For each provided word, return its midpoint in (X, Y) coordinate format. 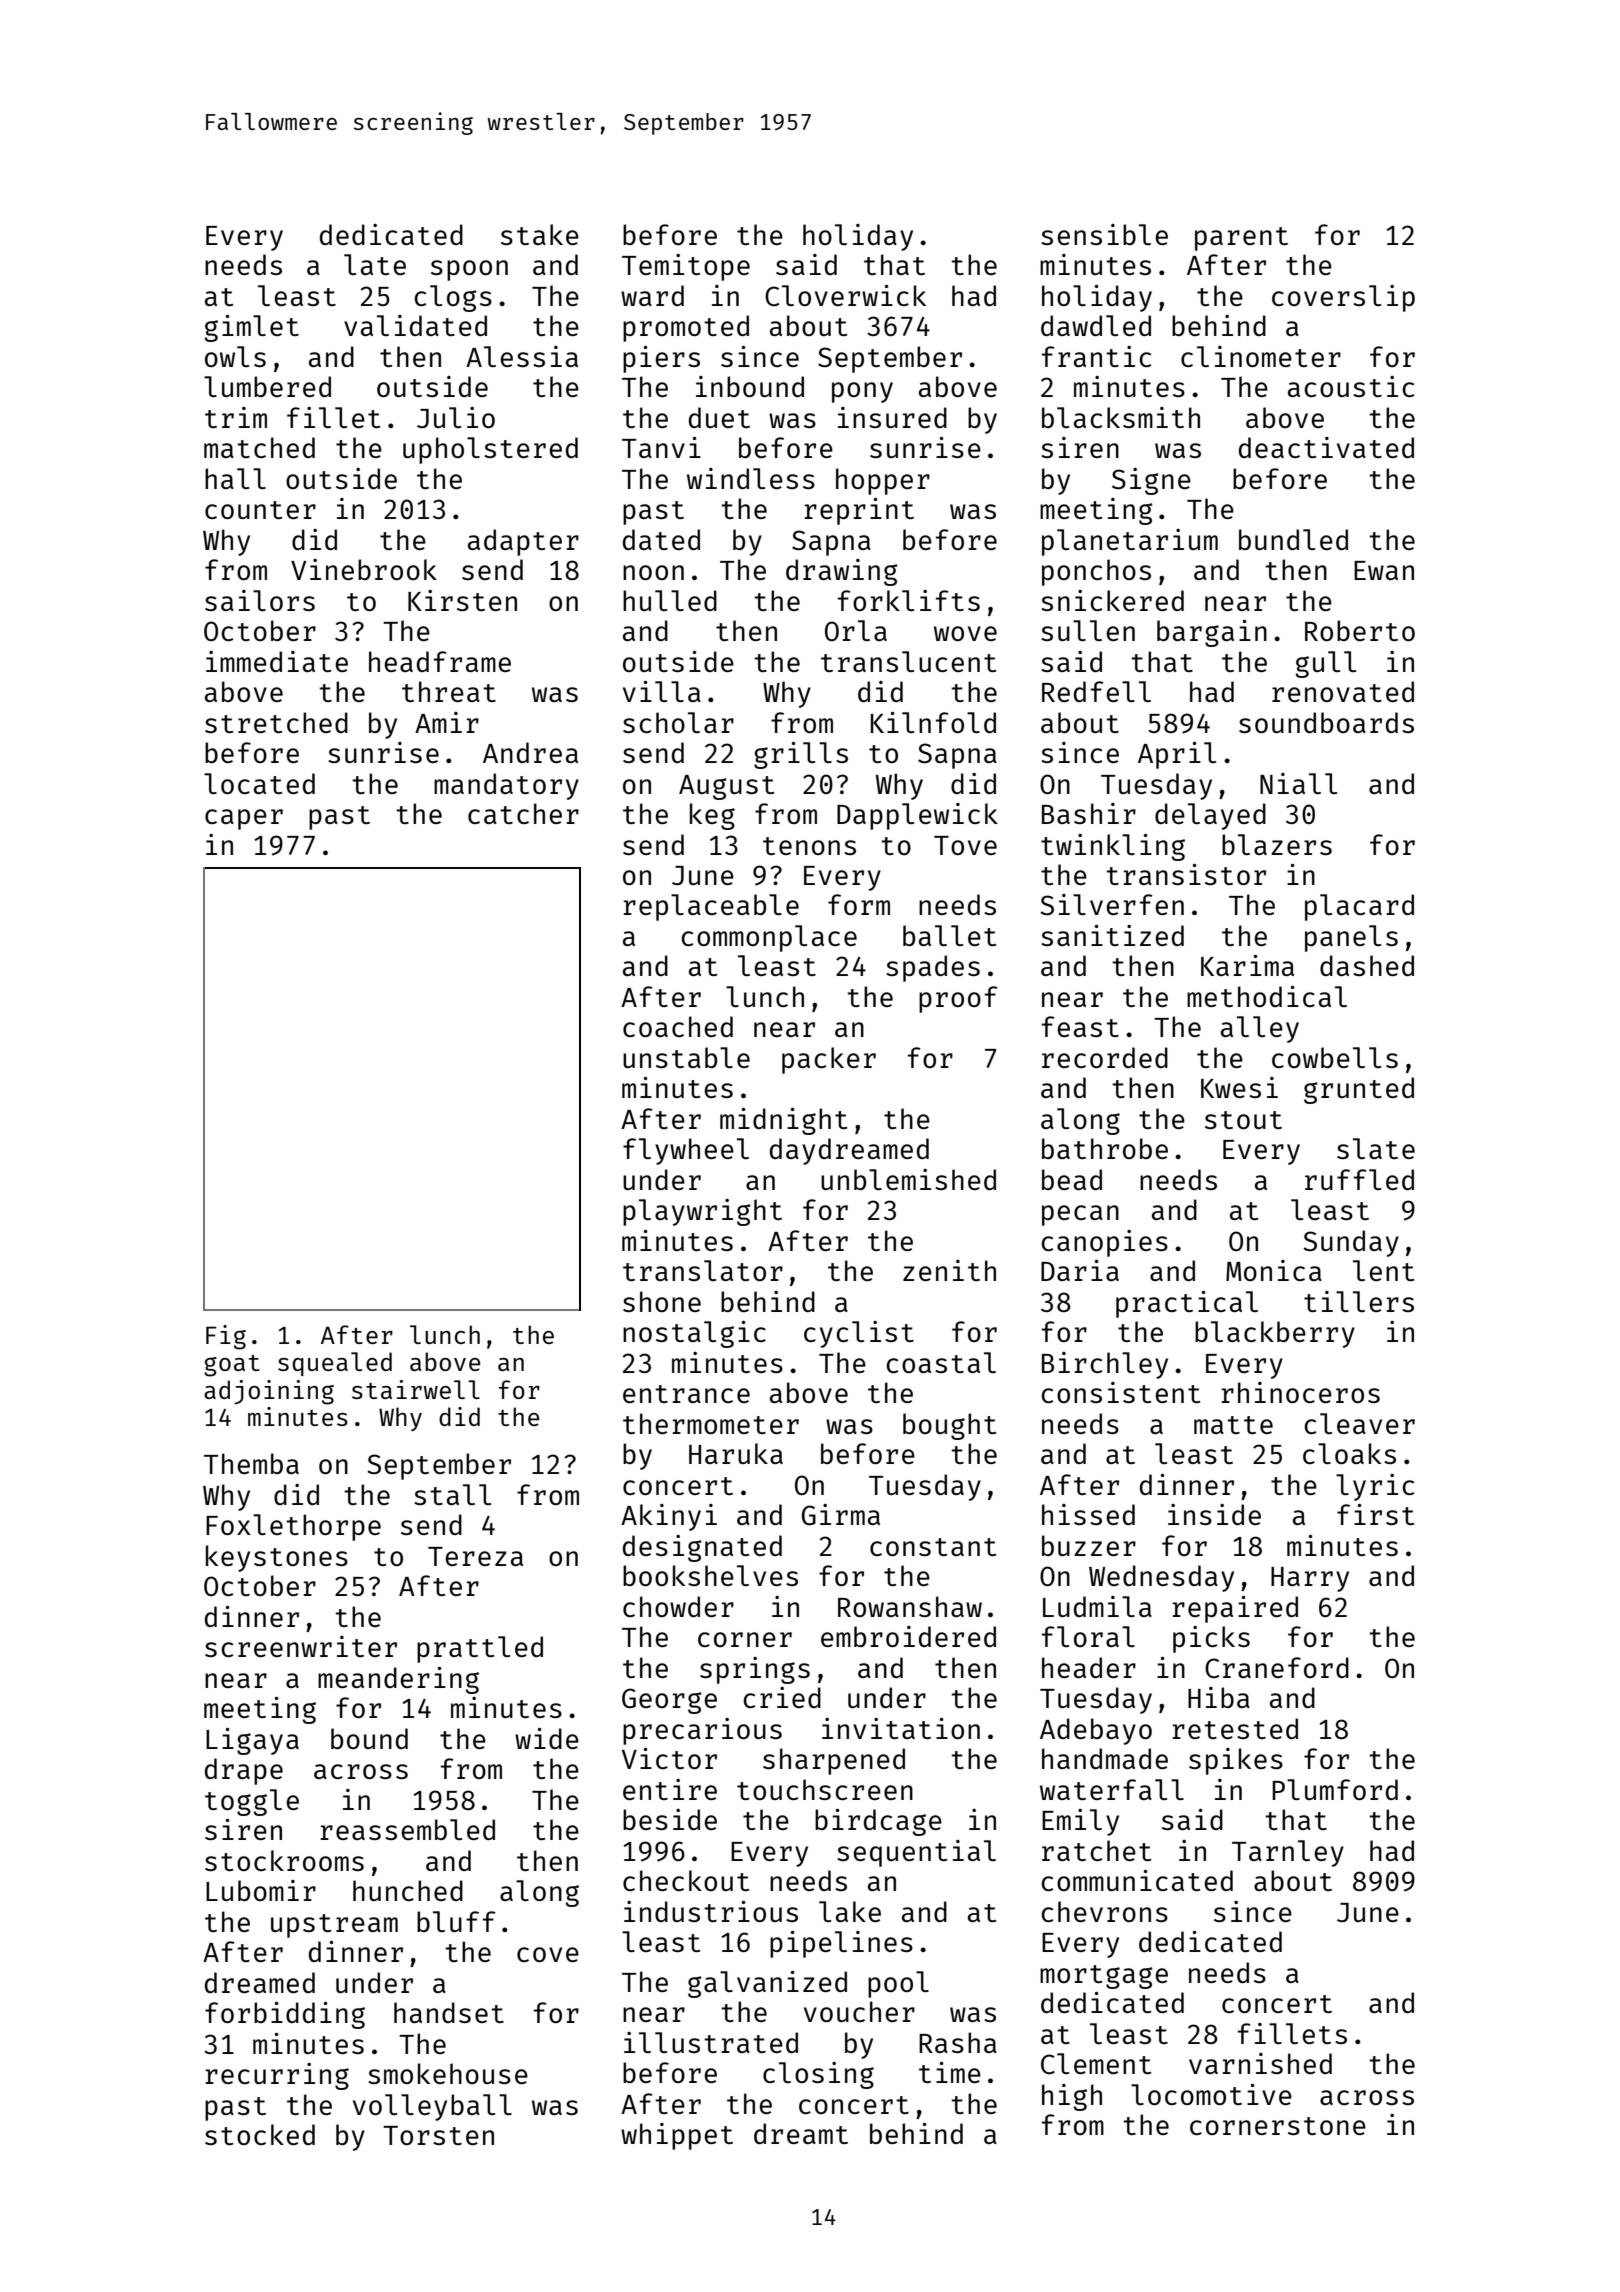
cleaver (1359, 1423)
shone (662, 1301)
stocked (260, 2134)
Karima (1247, 965)
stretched (276, 722)
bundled (1293, 539)
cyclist (859, 1334)
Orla (856, 630)
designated (702, 1548)
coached (678, 1026)
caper (244, 819)
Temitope (686, 267)
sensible (1104, 234)
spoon (469, 270)
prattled (480, 1649)
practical (1187, 1304)
